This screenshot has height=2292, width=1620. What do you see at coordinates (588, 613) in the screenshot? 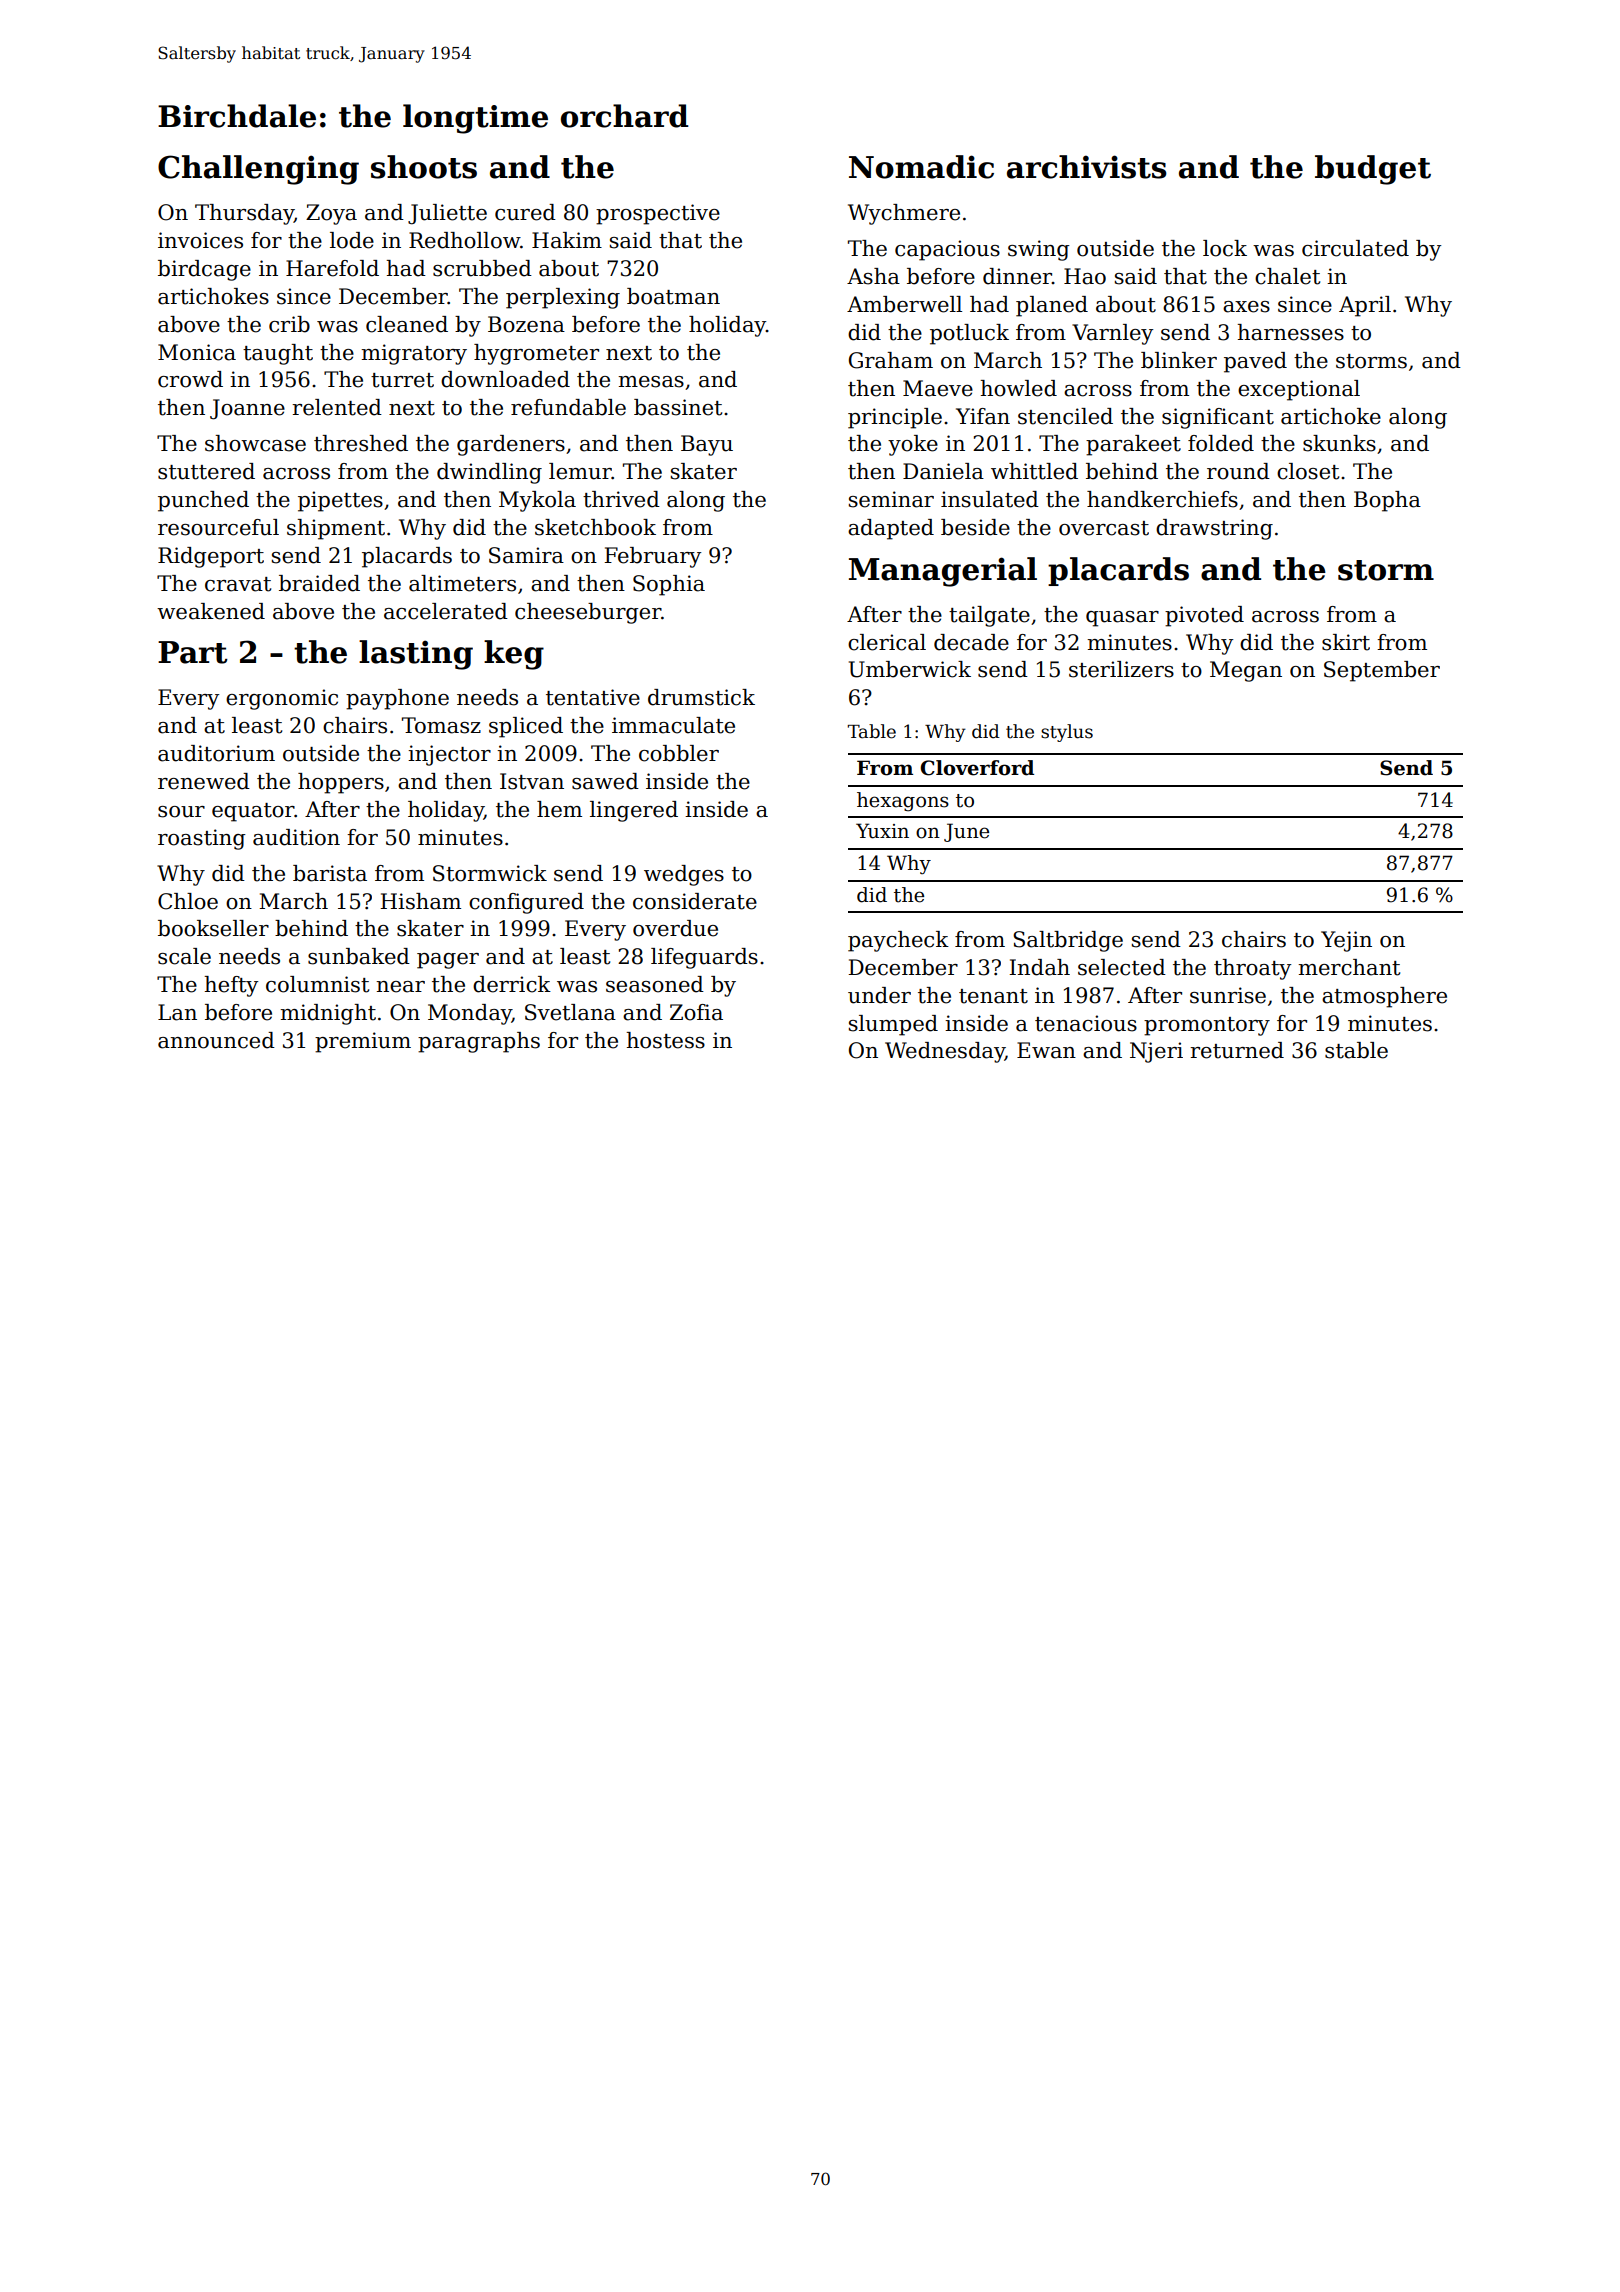
I see `cheeseburger` at bounding box center [588, 613].
